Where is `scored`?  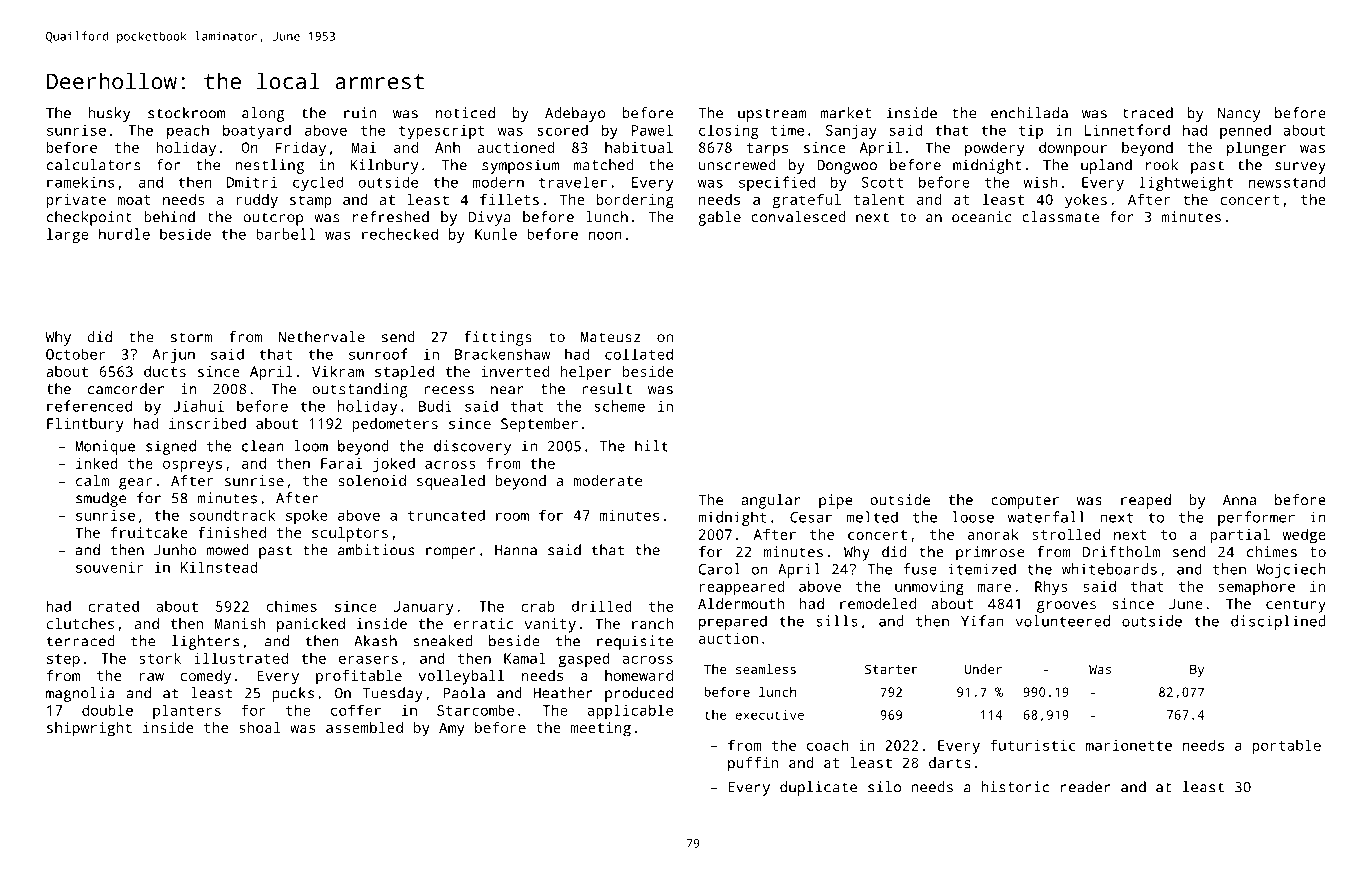 scored is located at coordinates (562, 130).
